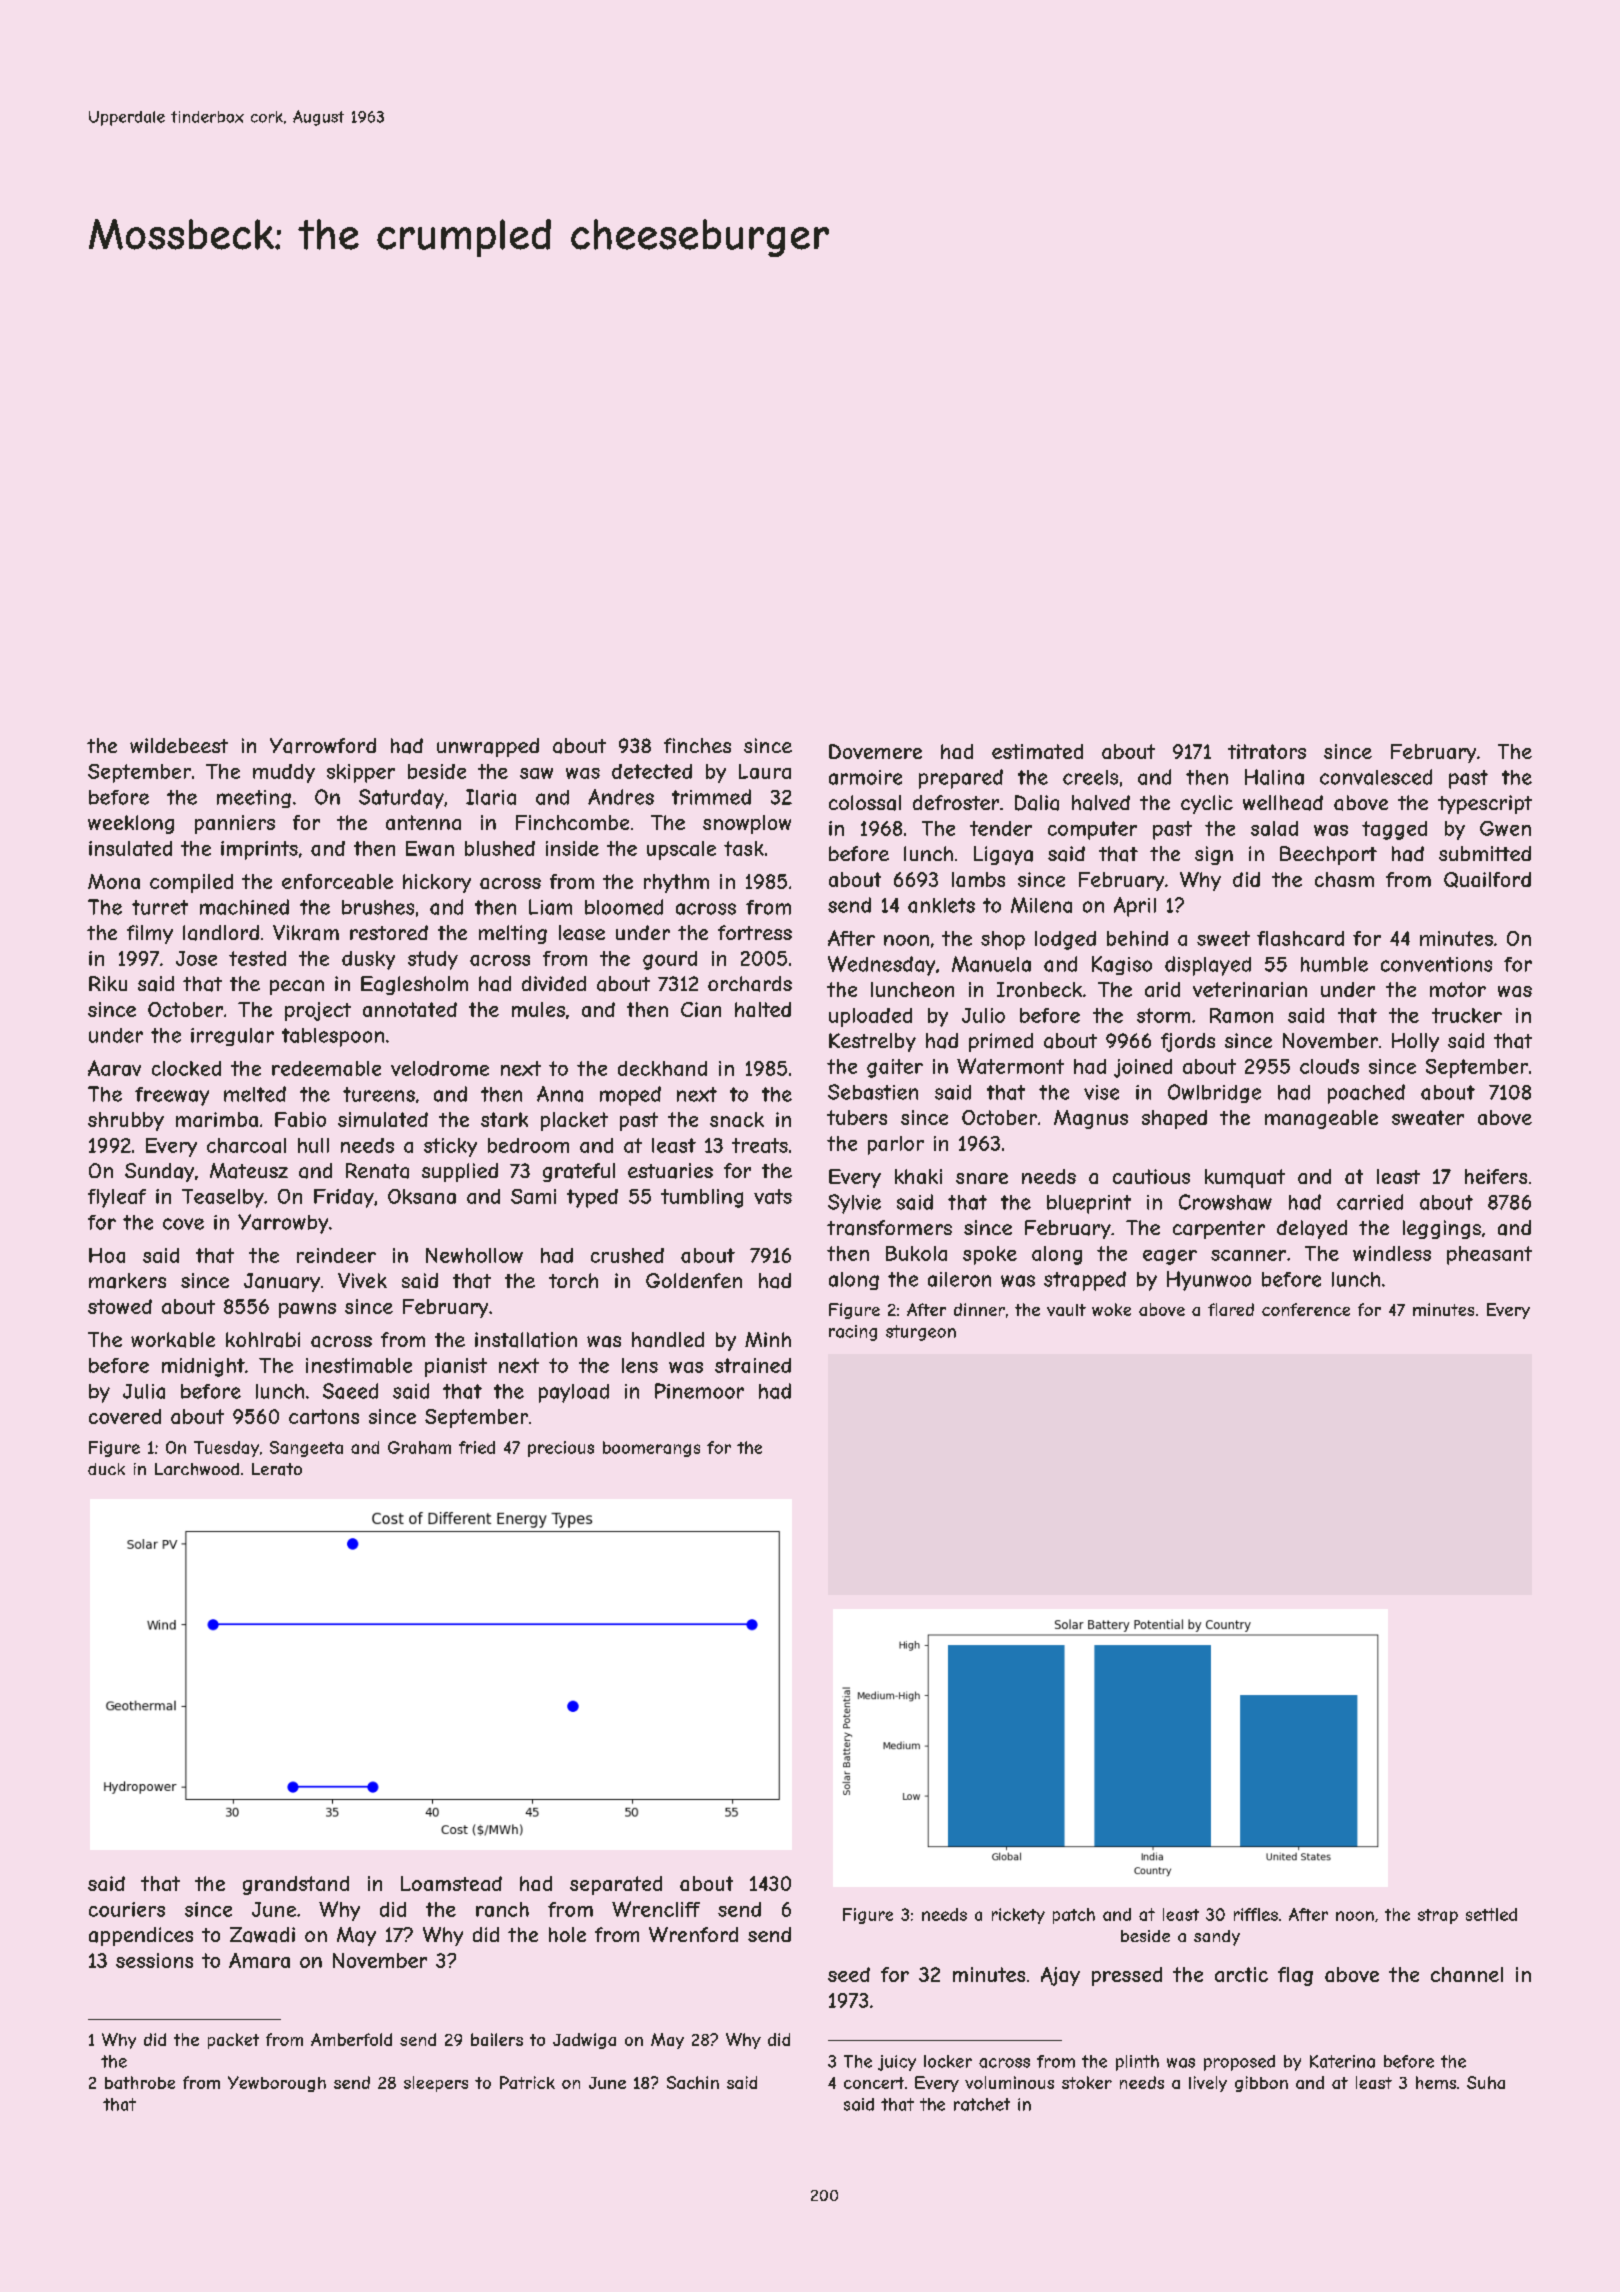  I want to click on Larchwood, so click(197, 1469).
